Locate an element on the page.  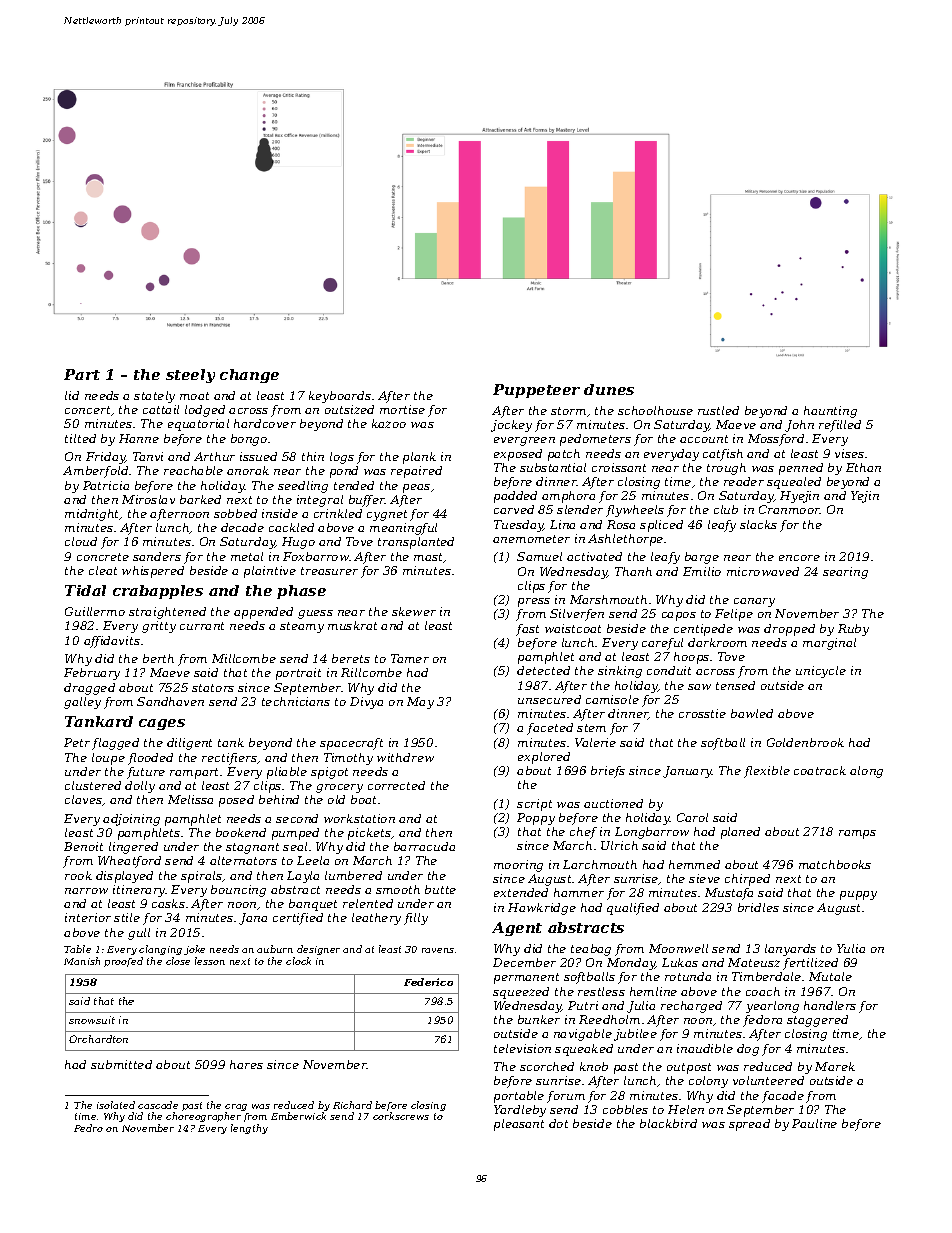
searing is located at coordinates (845, 573).
